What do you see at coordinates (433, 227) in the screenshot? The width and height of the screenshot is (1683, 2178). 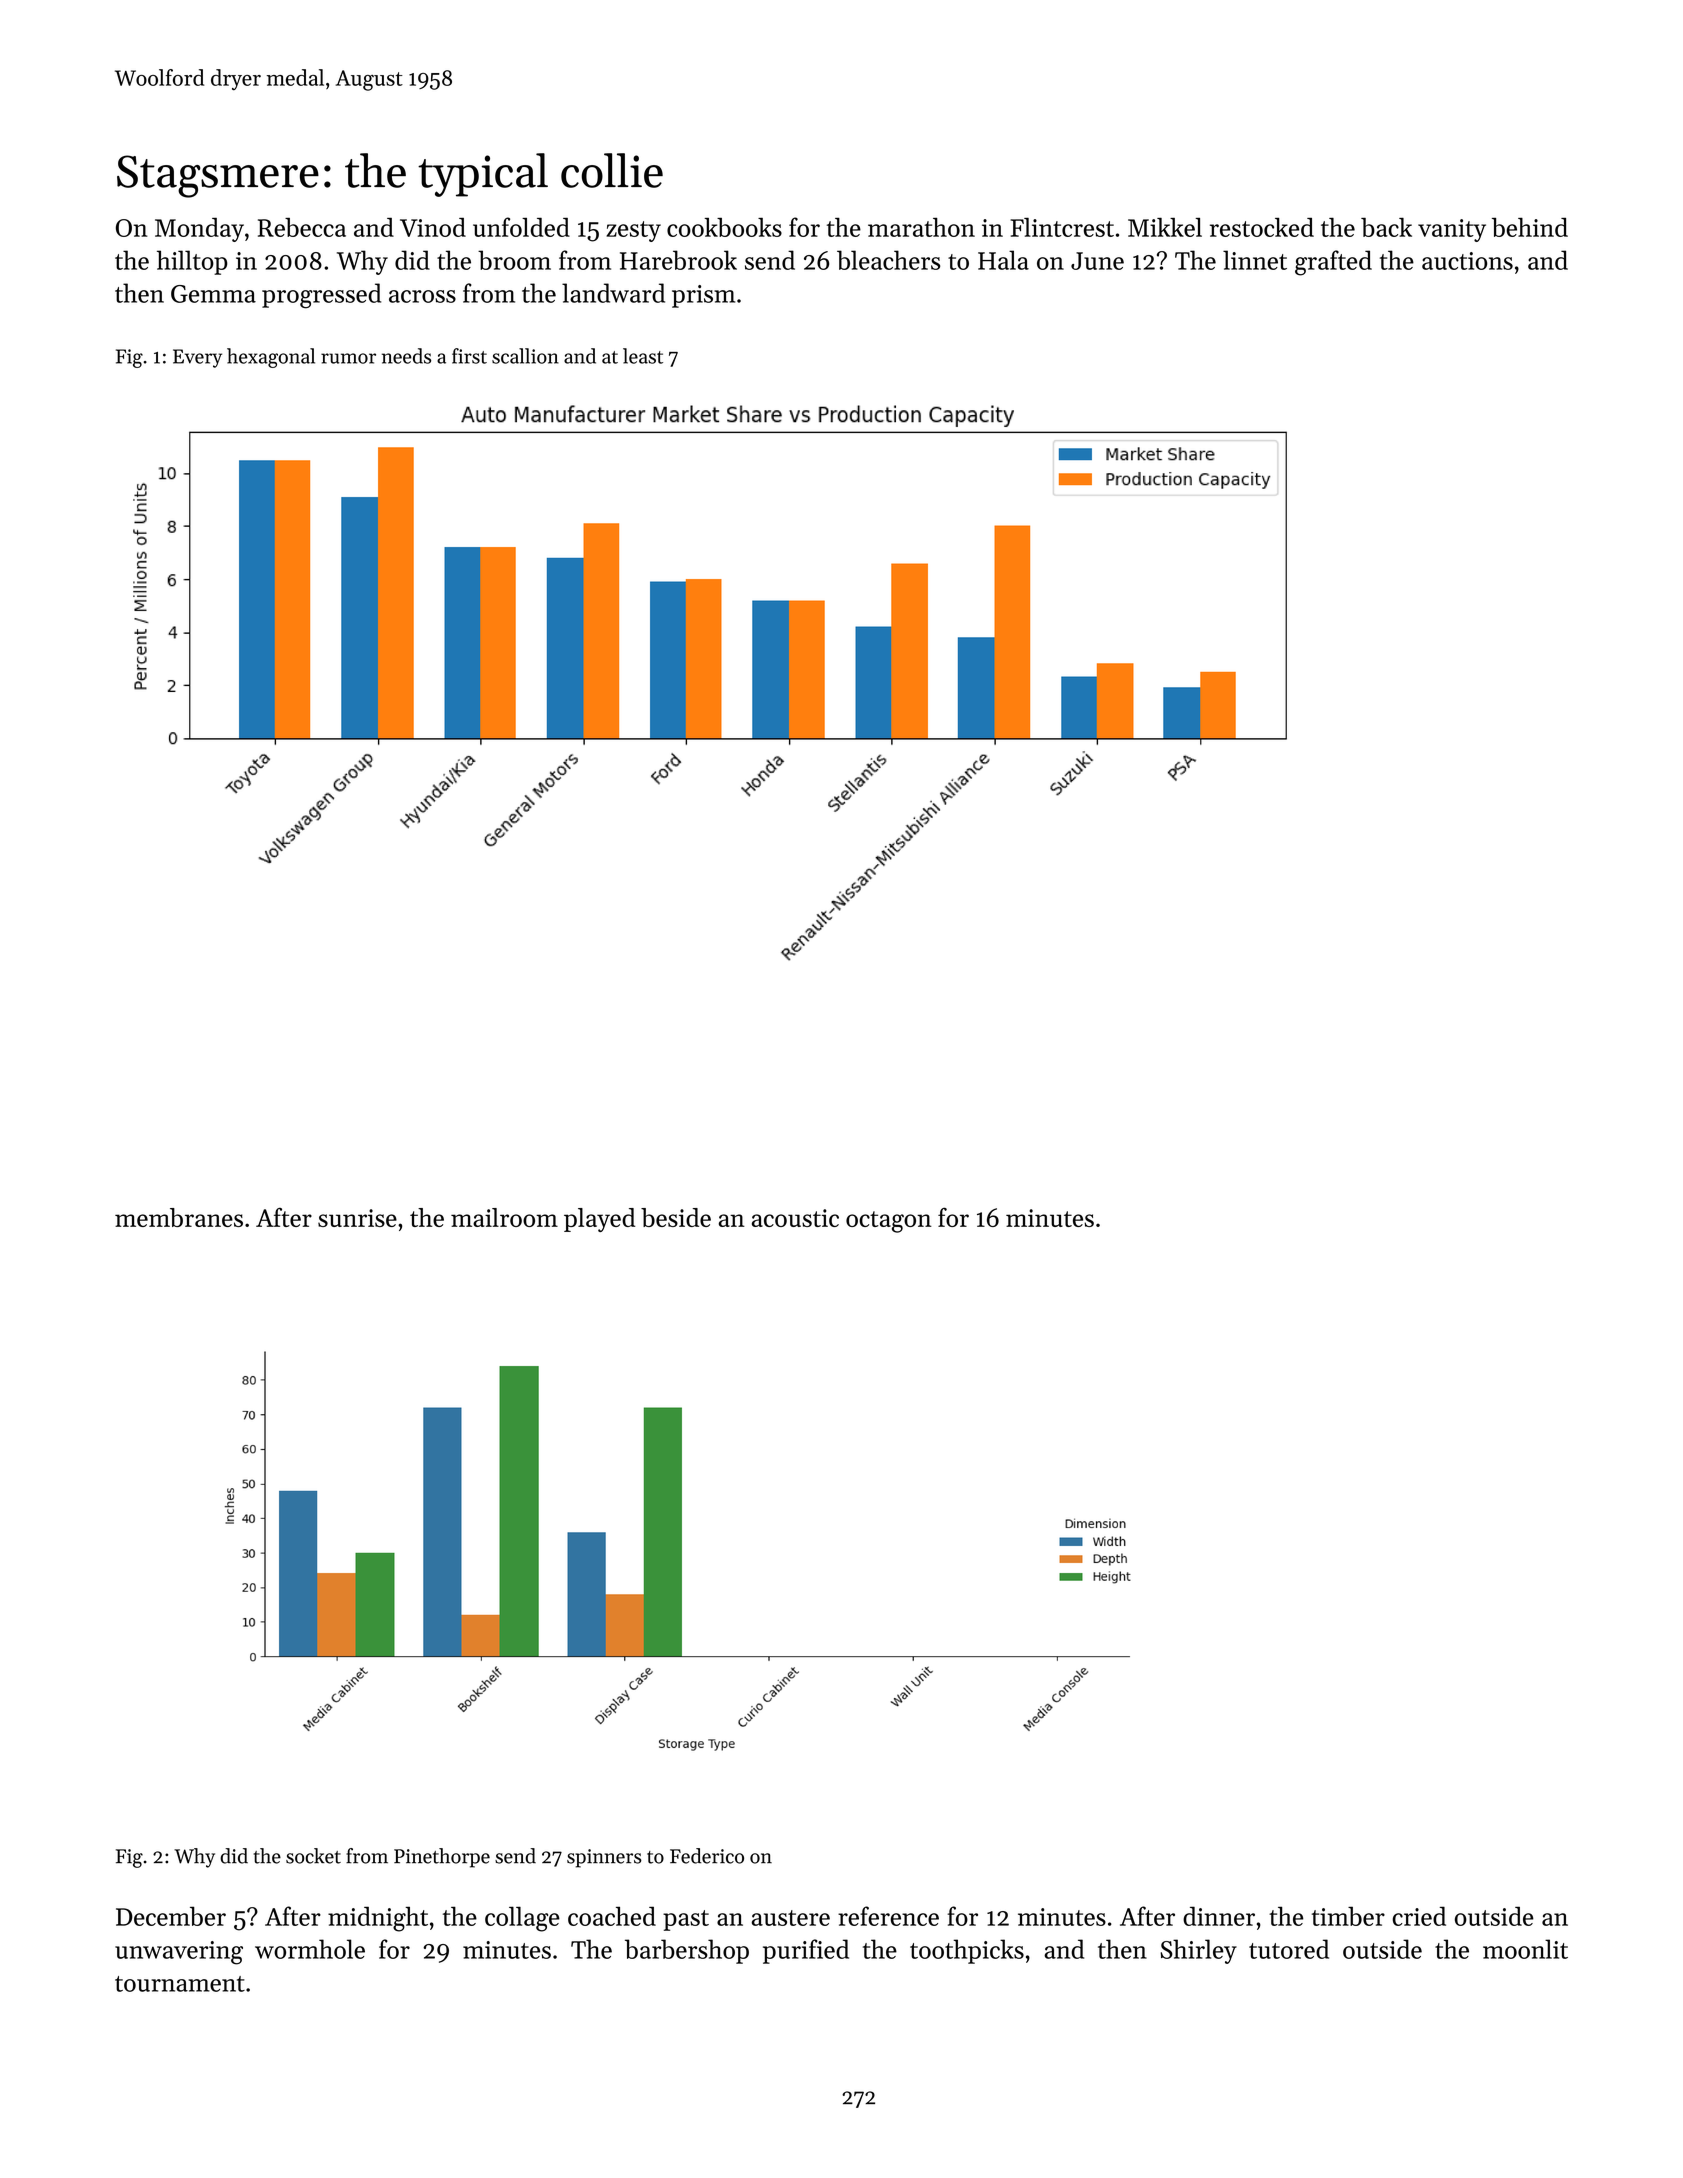 I see `Vinod` at bounding box center [433, 227].
